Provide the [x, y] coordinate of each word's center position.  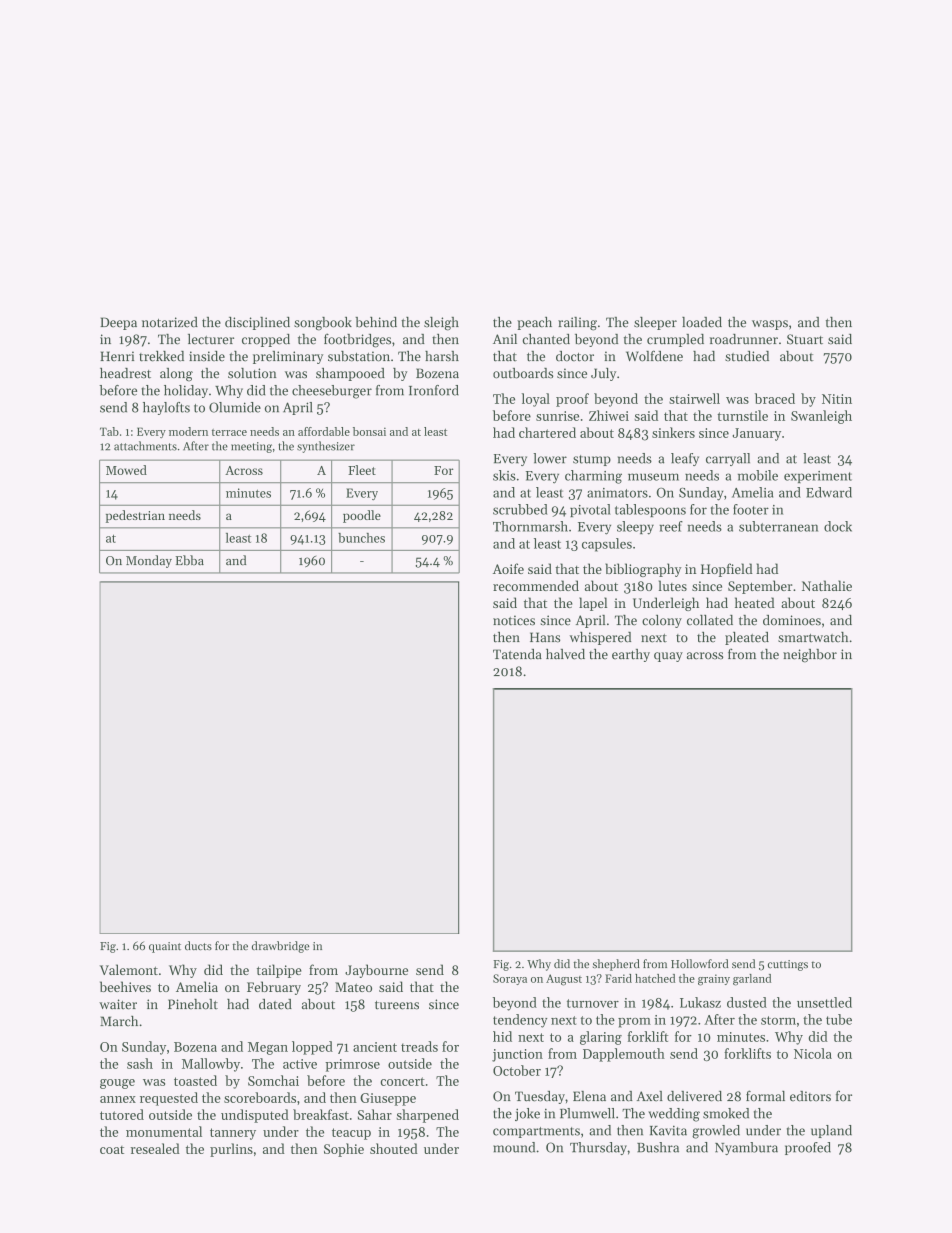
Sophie [344, 1150]
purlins [231, 1150]
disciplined [257, 323]
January [756, 434]
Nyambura [746, 1148]
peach [534, 323]
